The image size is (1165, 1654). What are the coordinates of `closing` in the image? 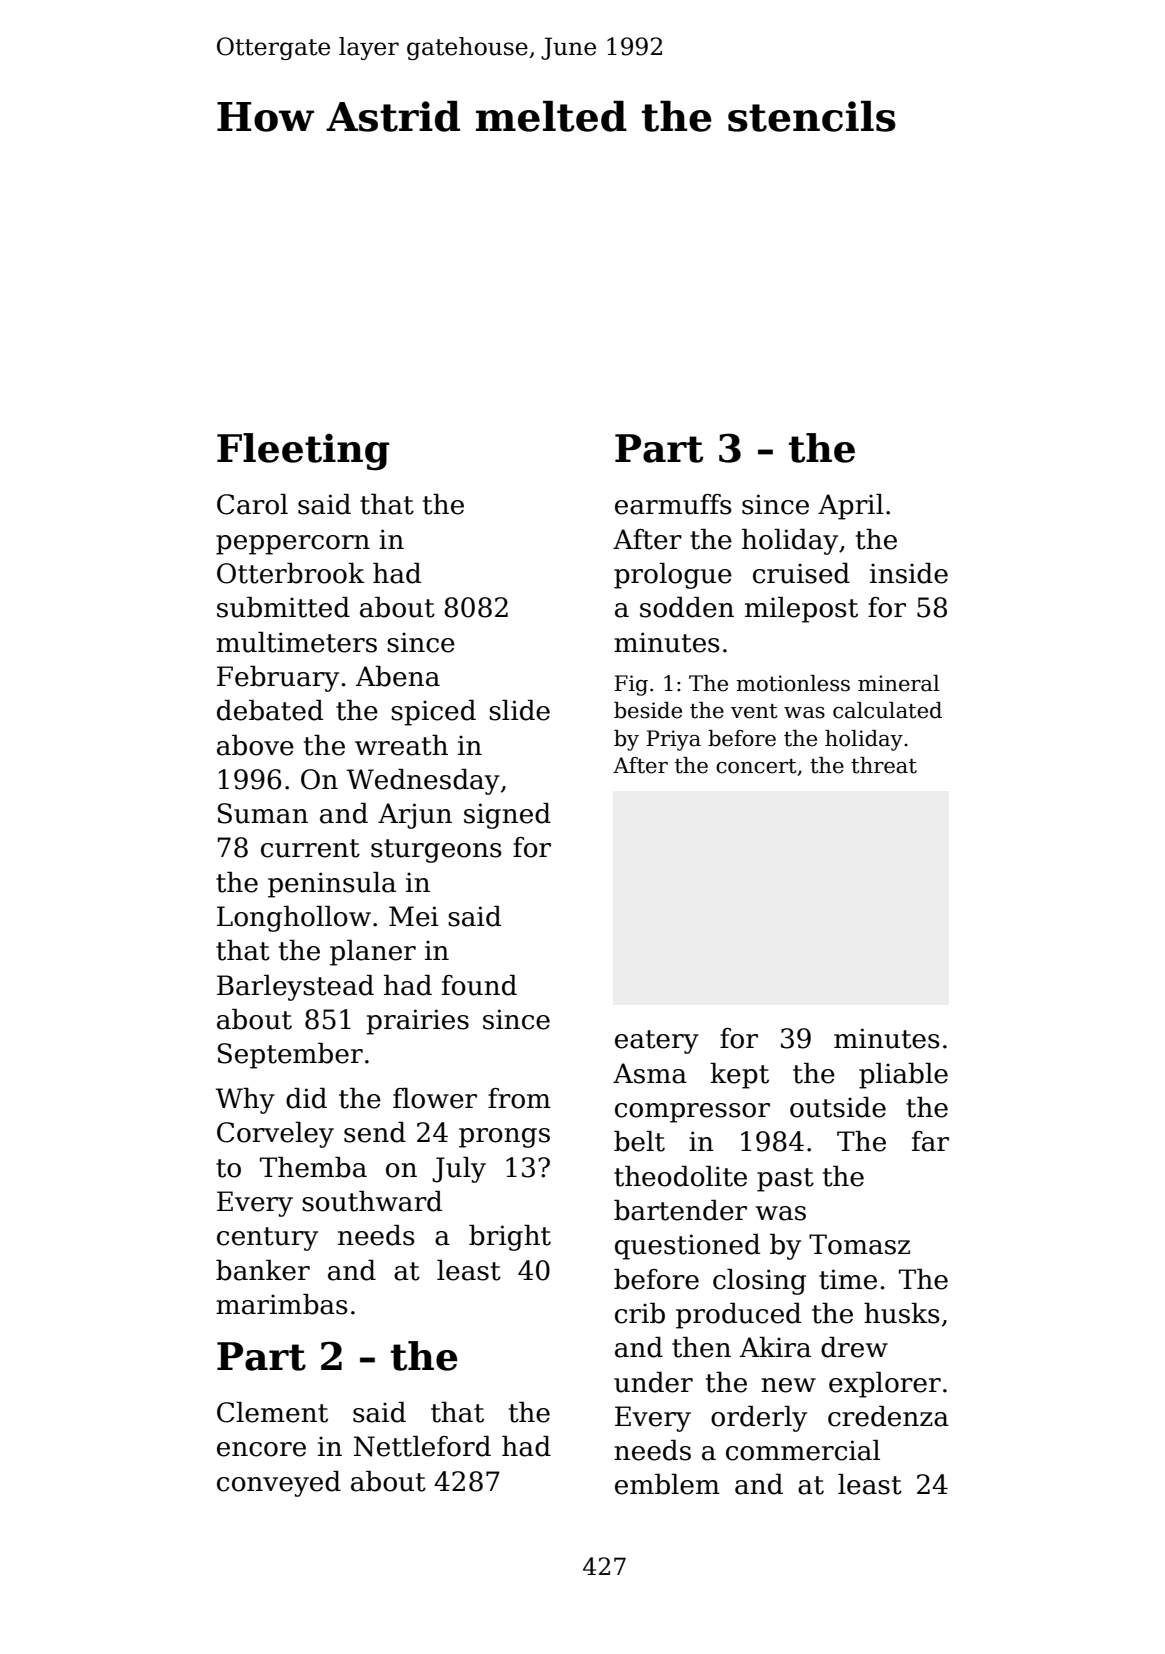 It's located at (759, 1282).
